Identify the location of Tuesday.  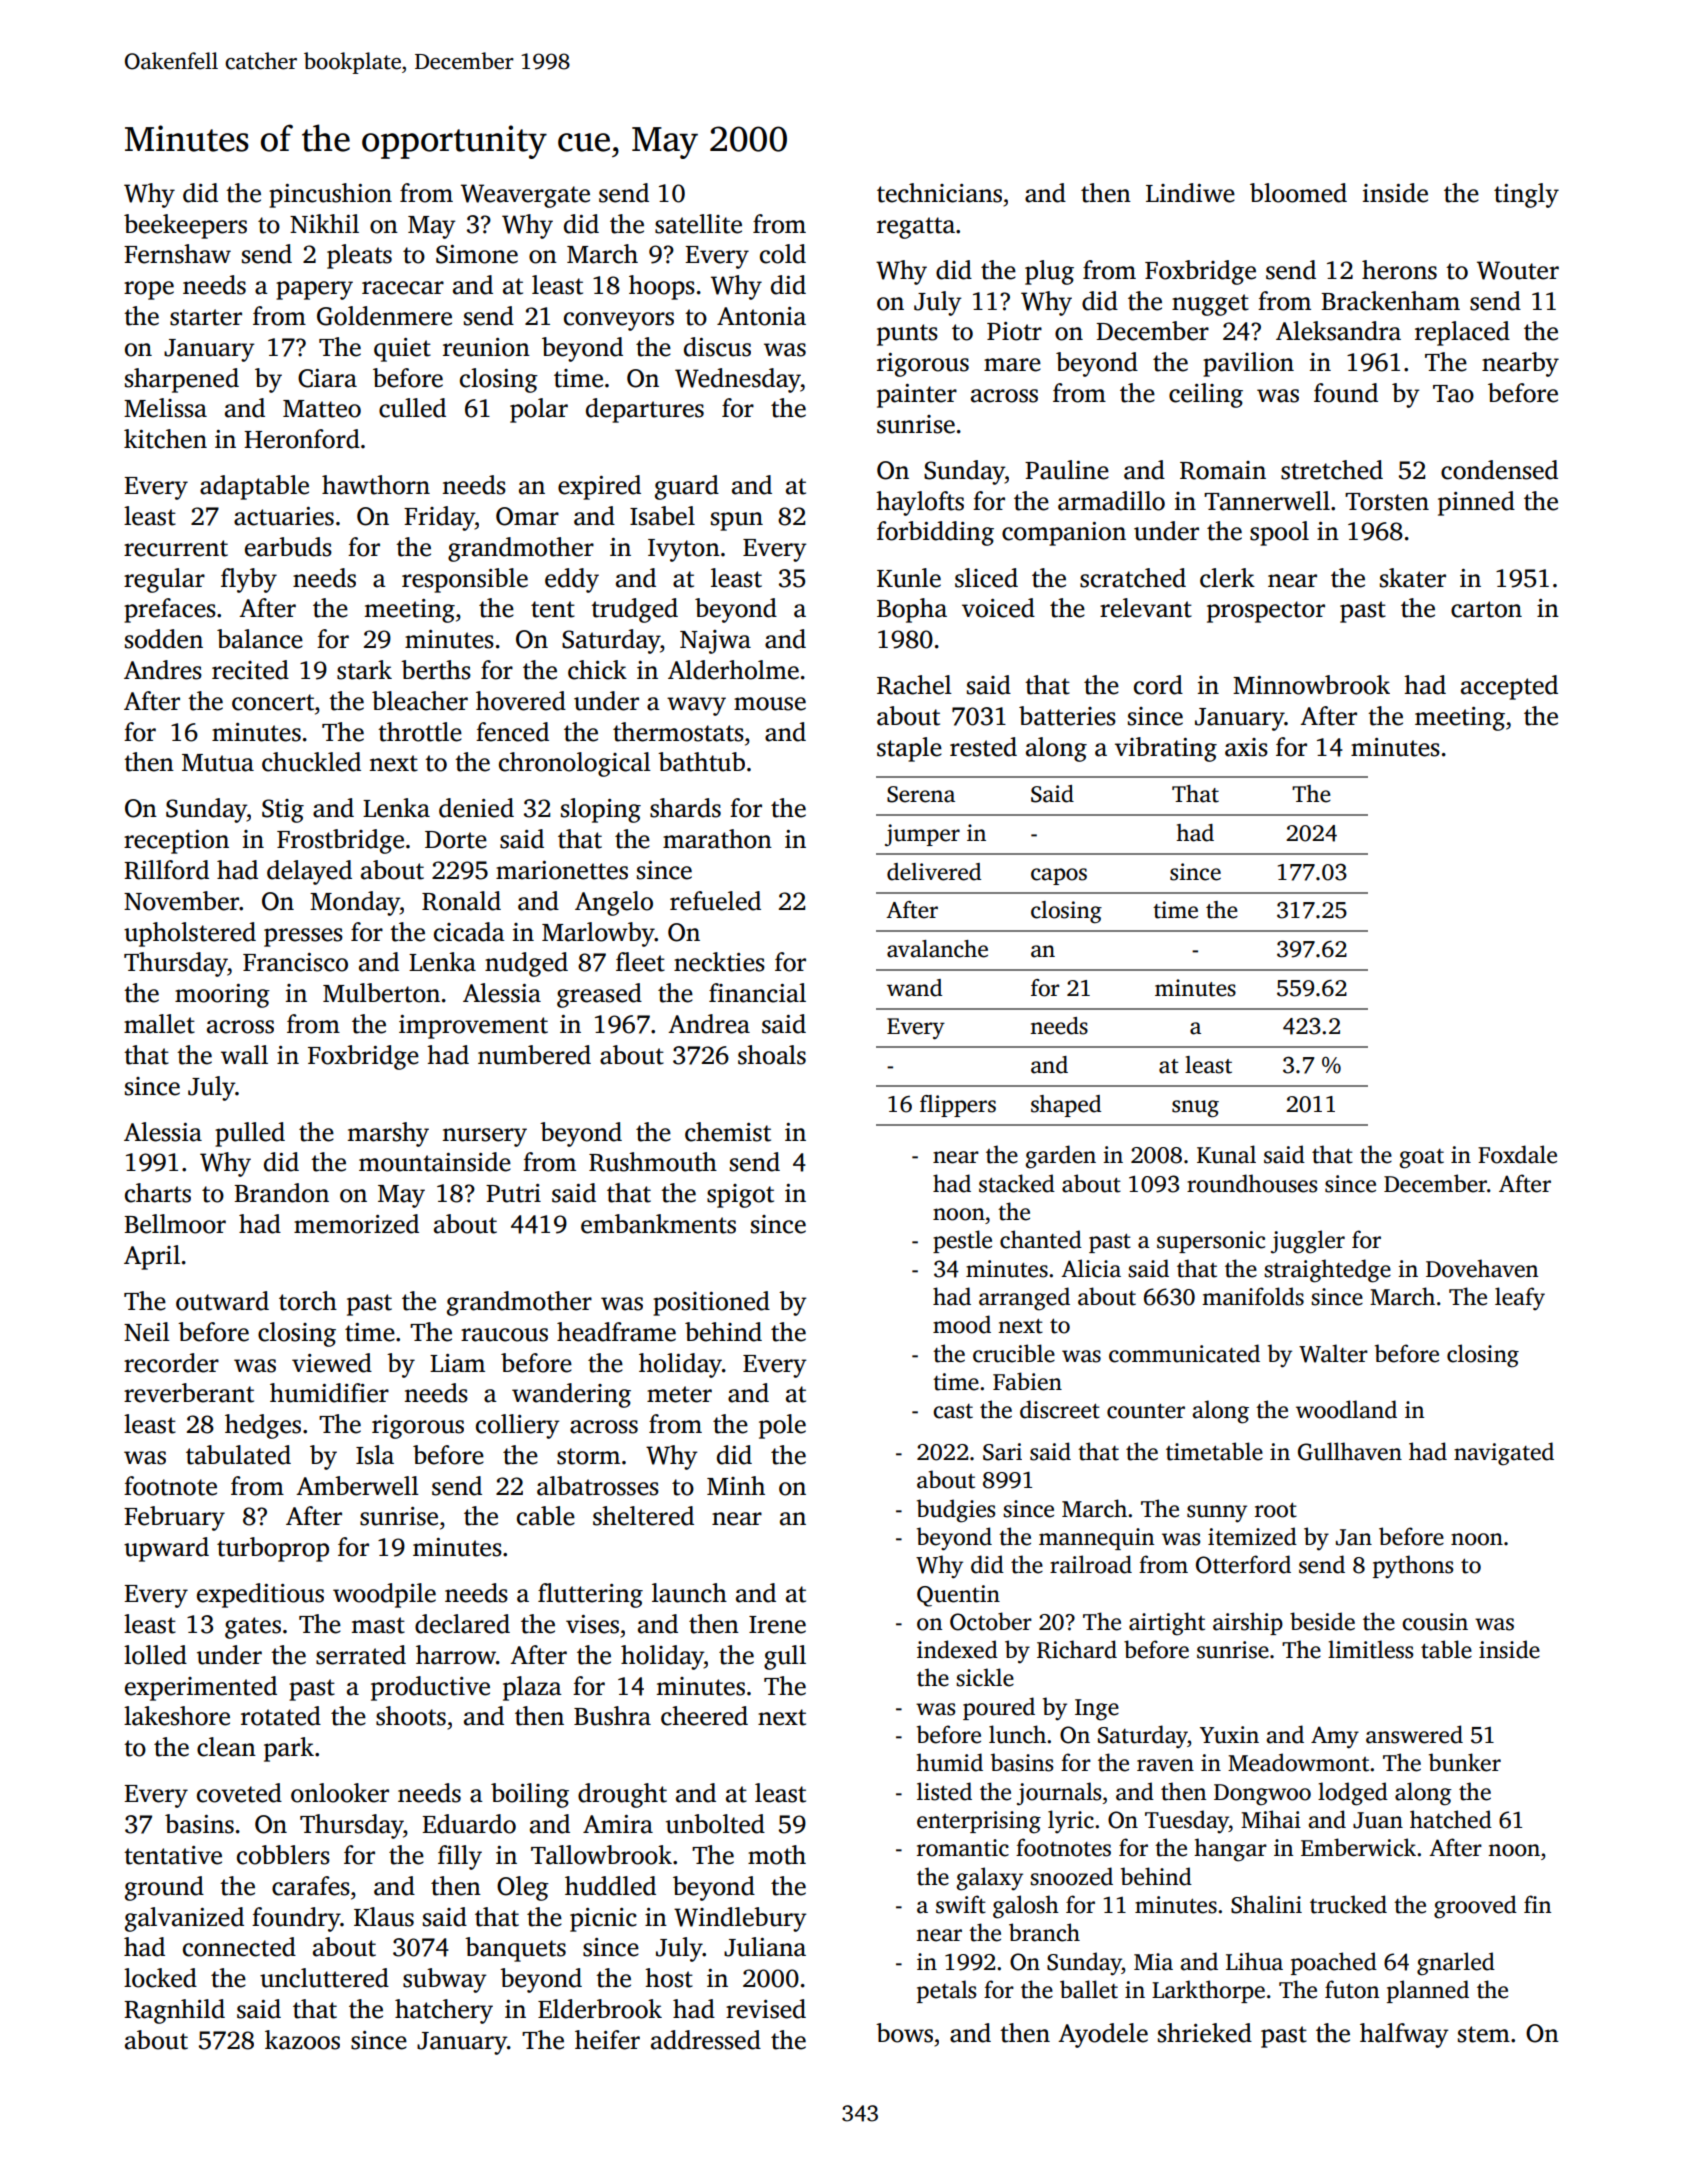
(1187, 1822).
